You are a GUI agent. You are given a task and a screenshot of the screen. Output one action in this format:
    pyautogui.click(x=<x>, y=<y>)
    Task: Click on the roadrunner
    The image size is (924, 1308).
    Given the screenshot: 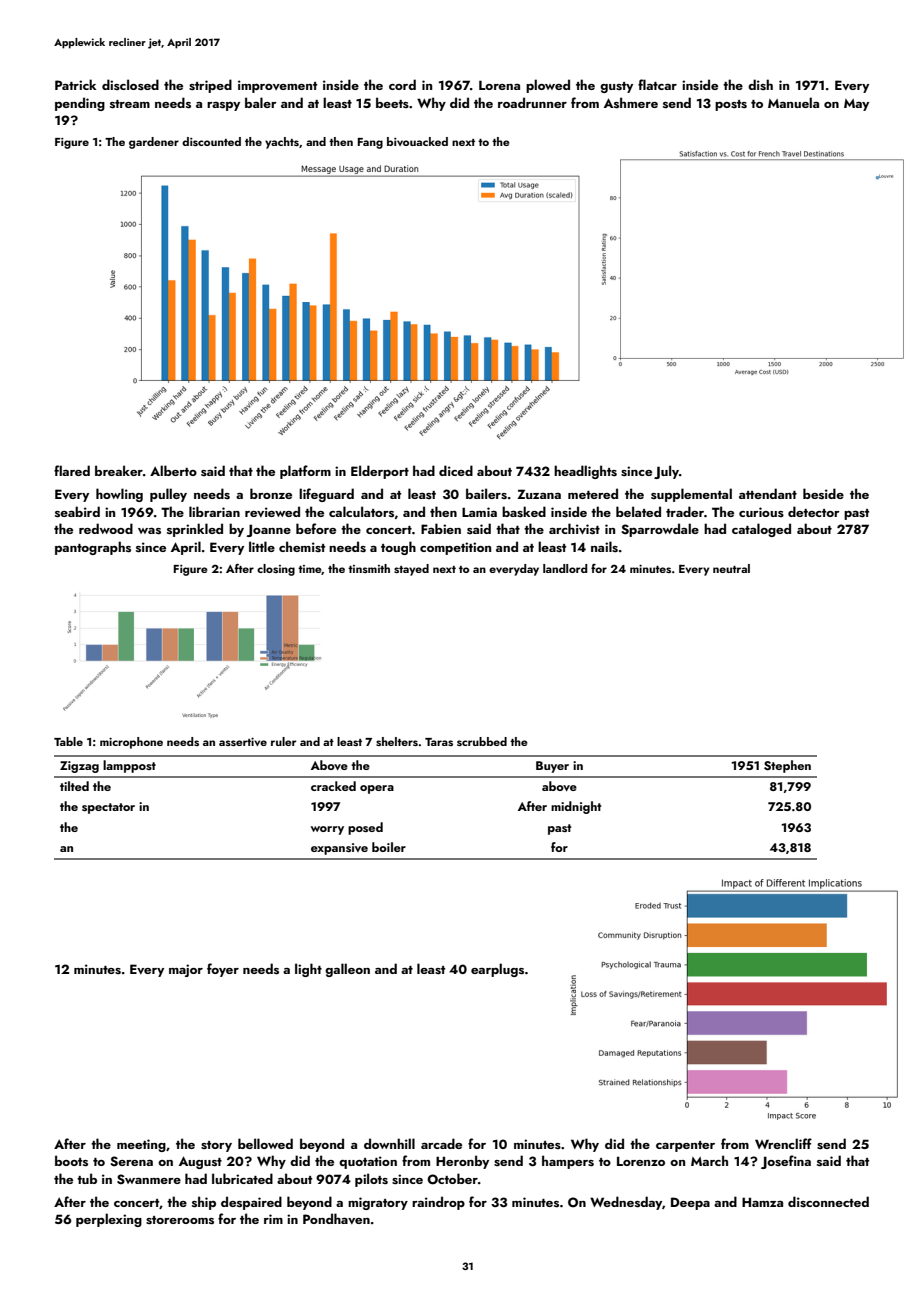 What is the action you would take?
    pyautogui.click(x=532, y=102)
